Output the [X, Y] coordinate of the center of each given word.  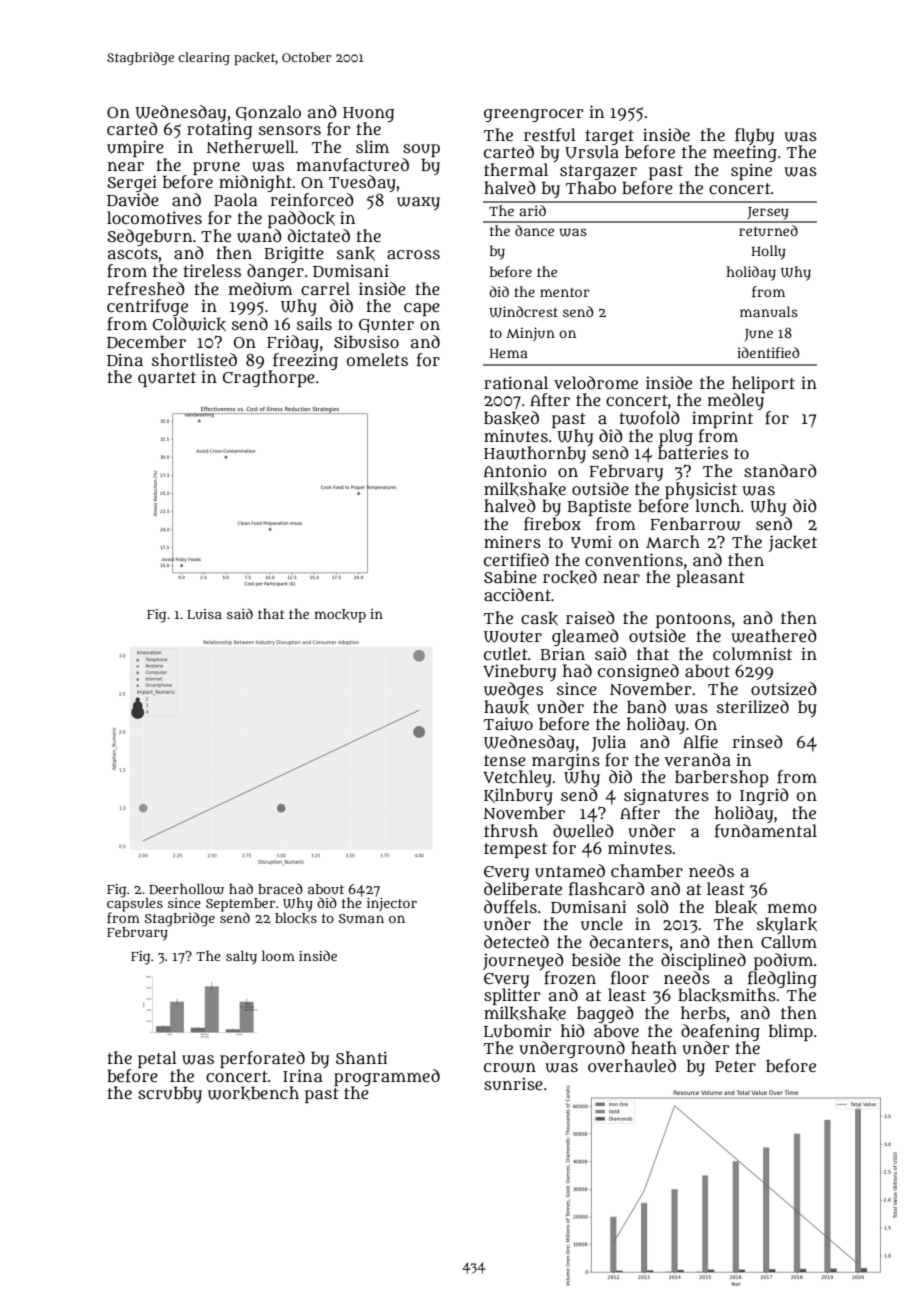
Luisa [204, 614]
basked [511, 418]
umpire [135, 148]
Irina [303, 1076]
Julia [609, 743]
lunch [717, 506]
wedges [513, 690]
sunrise [513, 1083]
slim [372, 146]
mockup [340, 616]
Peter [735, 1066]
